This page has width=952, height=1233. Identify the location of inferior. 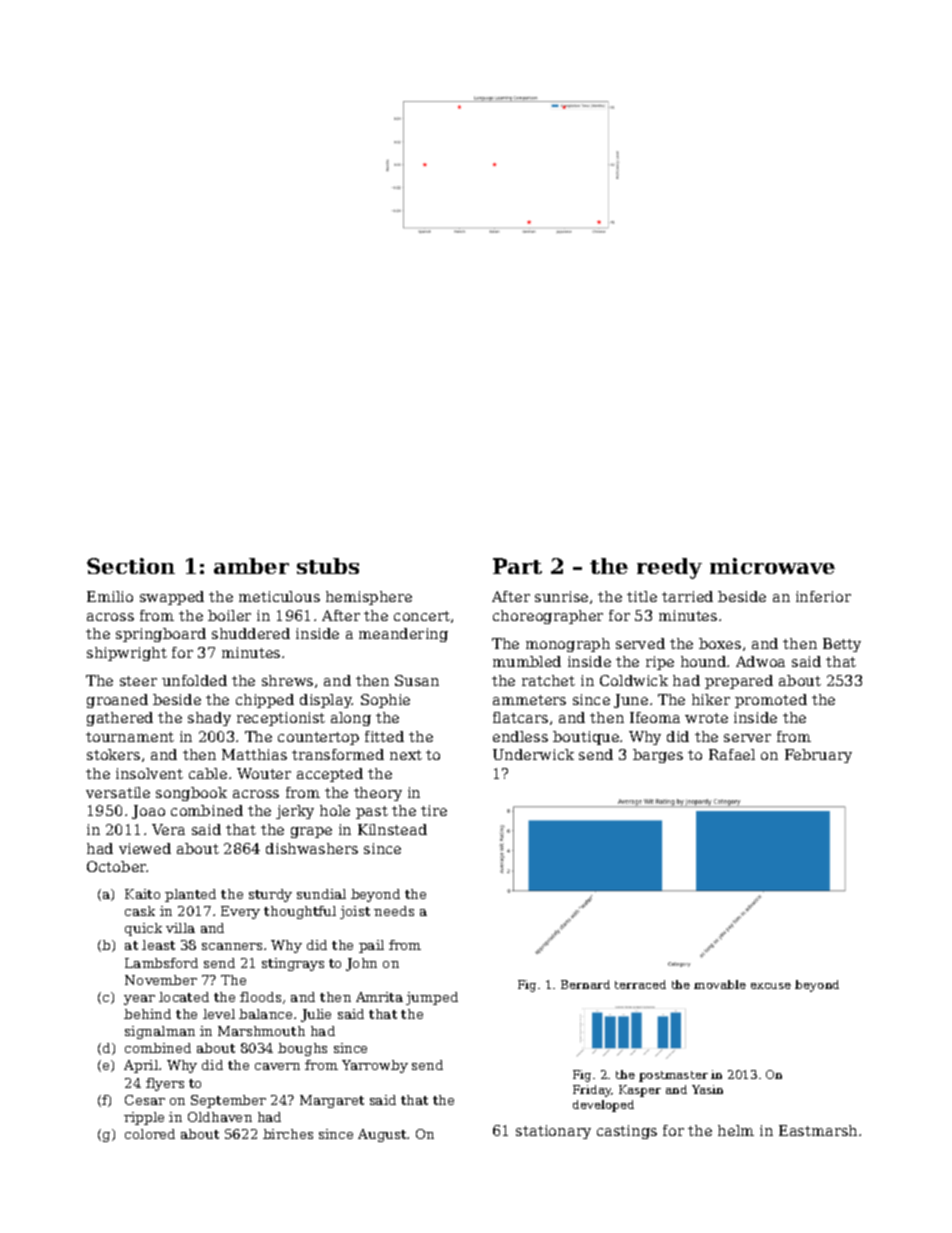
(823, 596).
